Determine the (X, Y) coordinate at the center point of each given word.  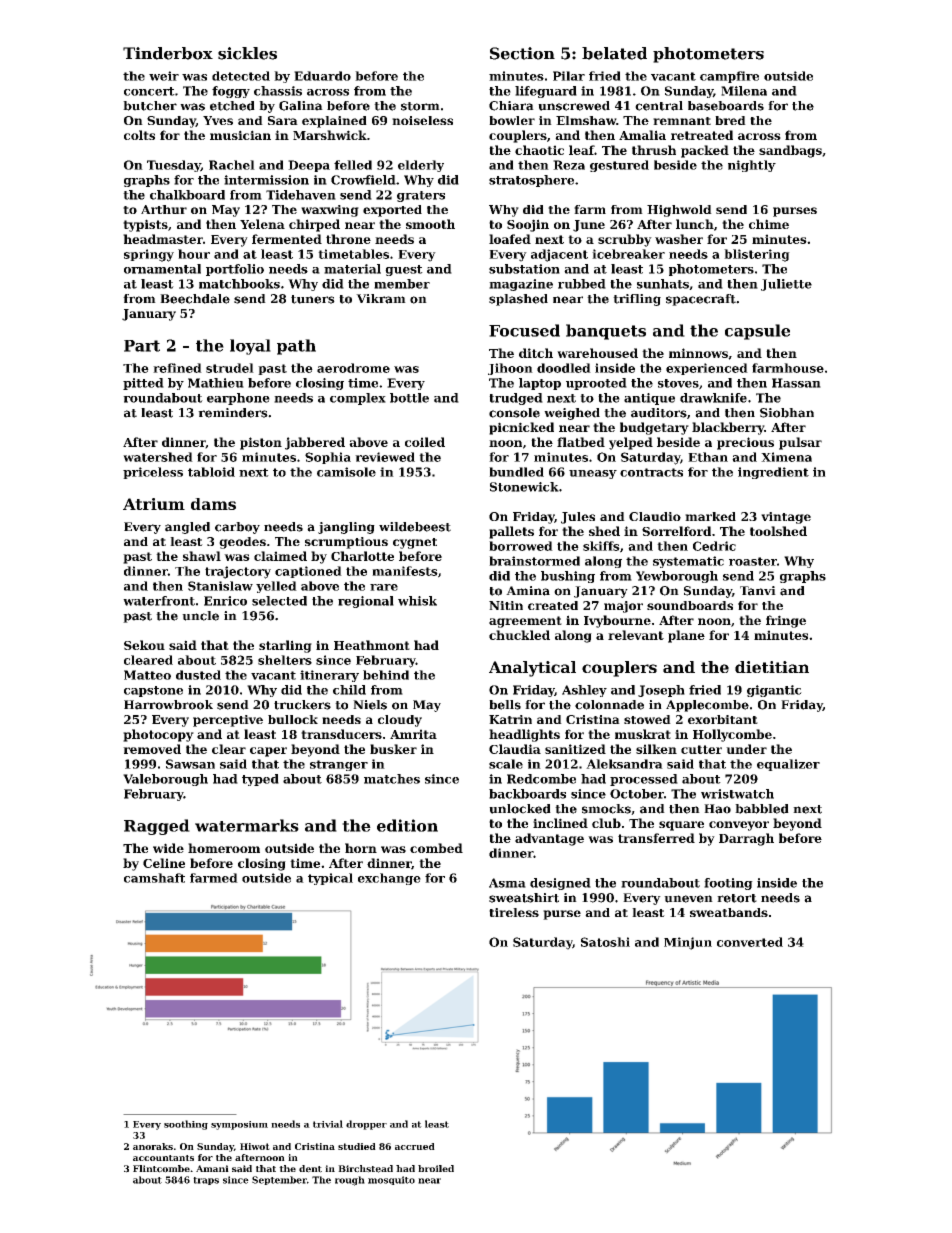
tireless (514, 912)
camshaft (154, 878)
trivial (328, 1124)
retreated (702, 135)
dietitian (772, 667)
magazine (521, 285)
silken (656, 749)
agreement (525, 622)
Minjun (688, 943)
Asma (507, 883)
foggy (231, 92)
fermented (287, 239)
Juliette (786, 285)
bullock (293, 719)
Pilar (569, 76)
